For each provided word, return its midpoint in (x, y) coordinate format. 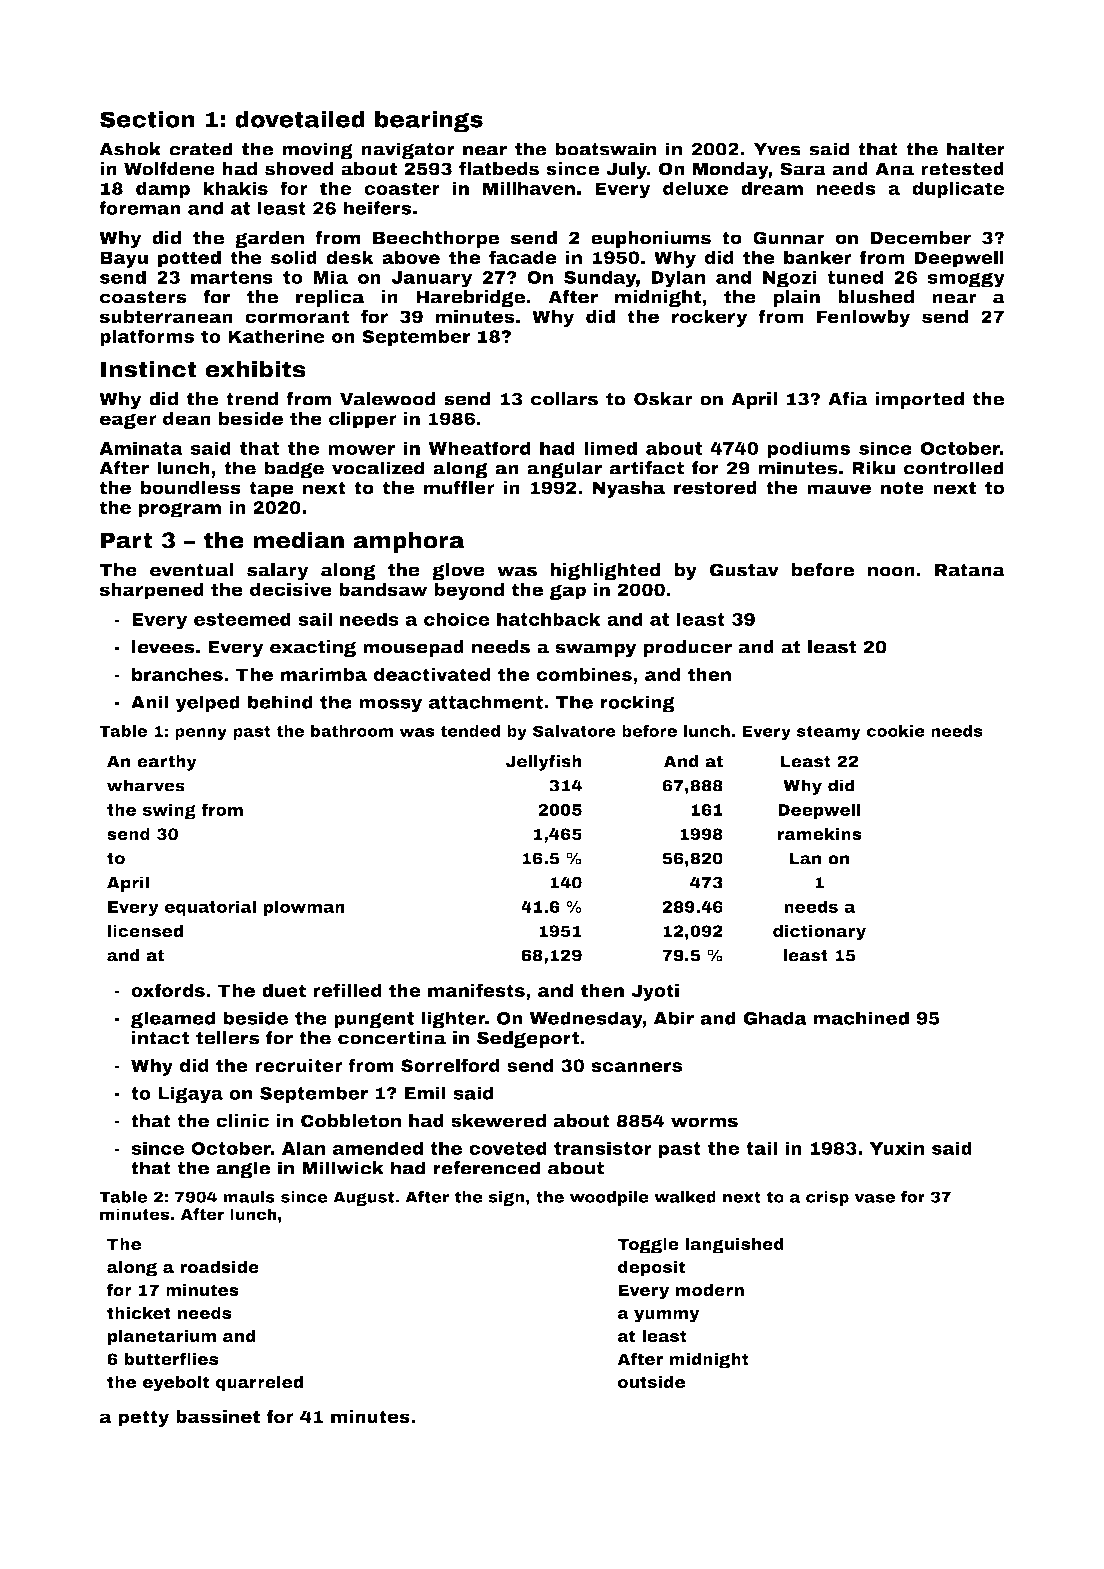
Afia (848, 399)
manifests (476, 990)
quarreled (259, 1384)
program (180, 510)
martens (232, 277)
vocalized (378, 468)
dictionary (819, 933)
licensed (145, 931)
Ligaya (190, 1095)
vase (874, 1198)
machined (861, 1018)
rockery (710, 318)
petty (143, 1418)
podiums (808, 450)
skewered (498, 1121)
